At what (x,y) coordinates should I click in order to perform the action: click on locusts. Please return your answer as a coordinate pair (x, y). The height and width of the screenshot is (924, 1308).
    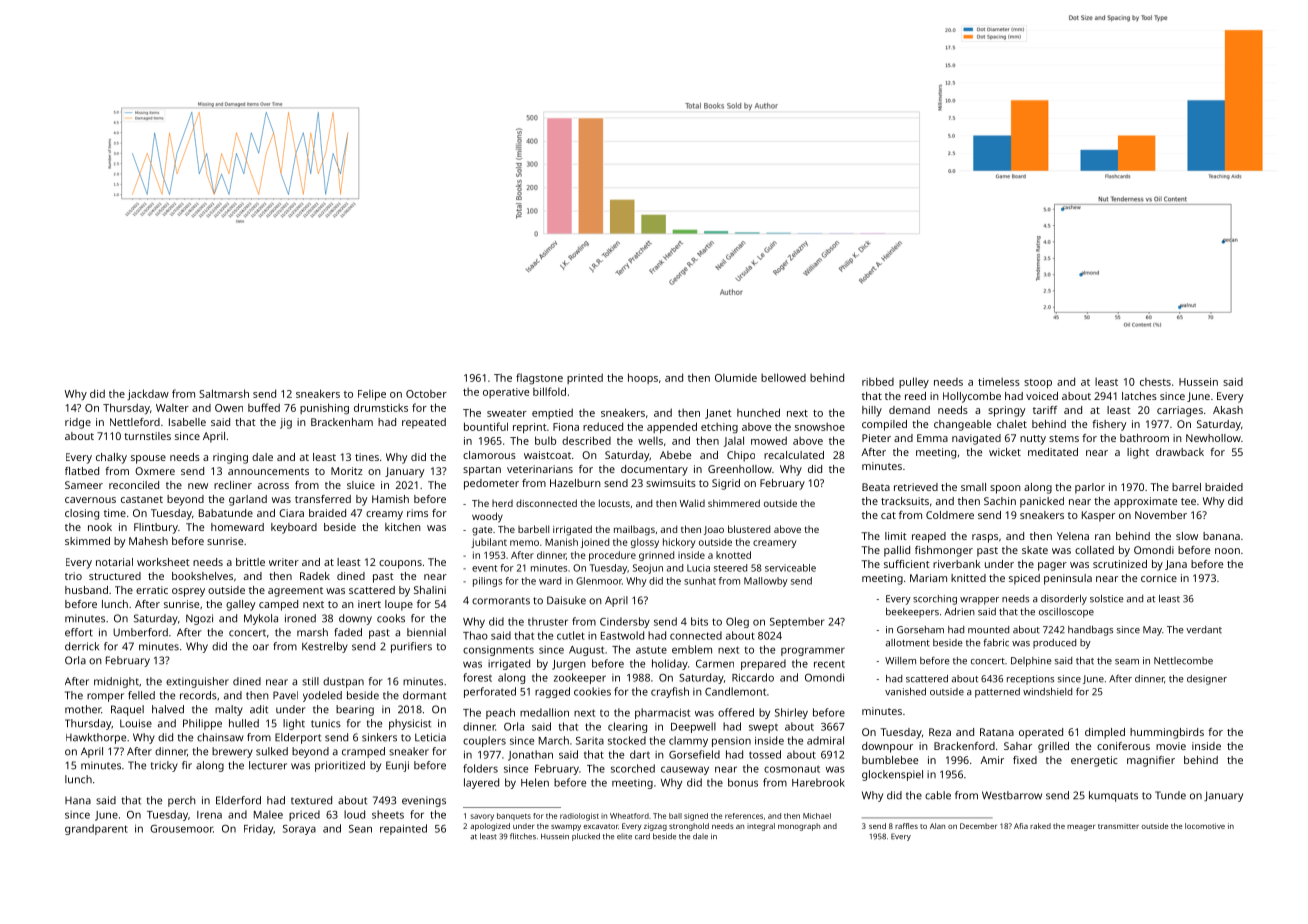
    Looking at the image, I should click on (614, 503).
